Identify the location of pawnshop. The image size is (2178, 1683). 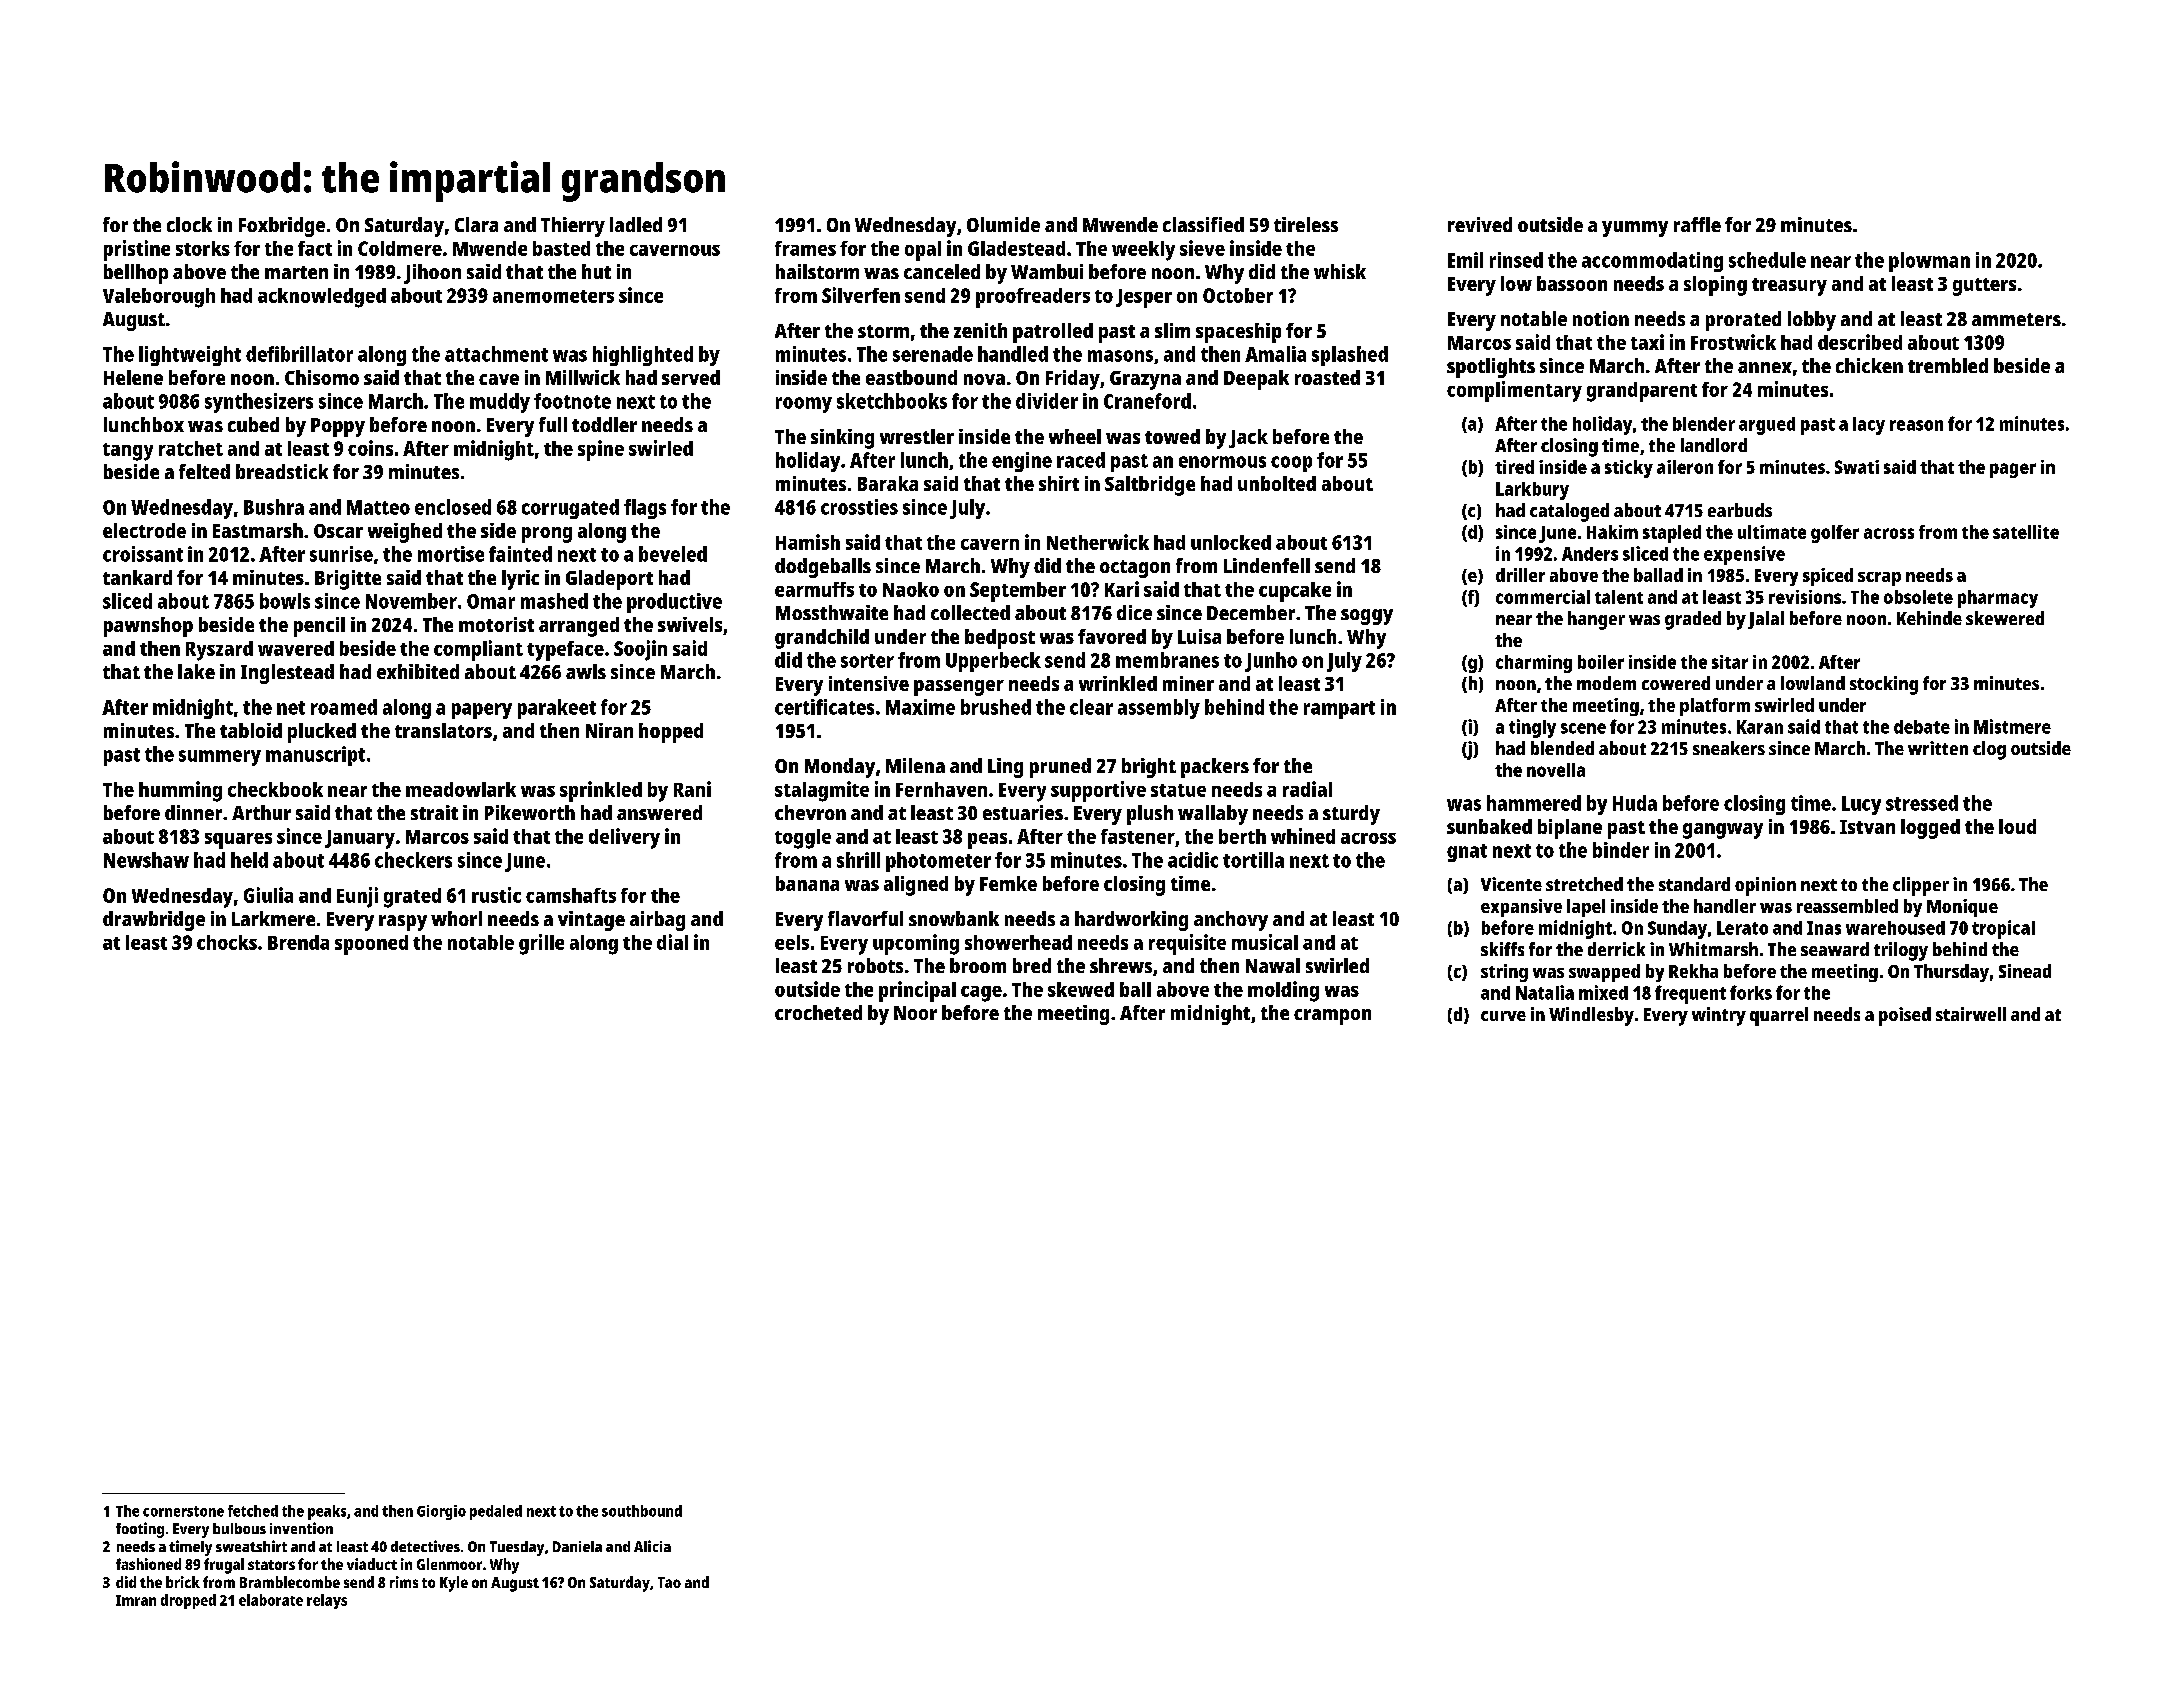
(148, 627).
